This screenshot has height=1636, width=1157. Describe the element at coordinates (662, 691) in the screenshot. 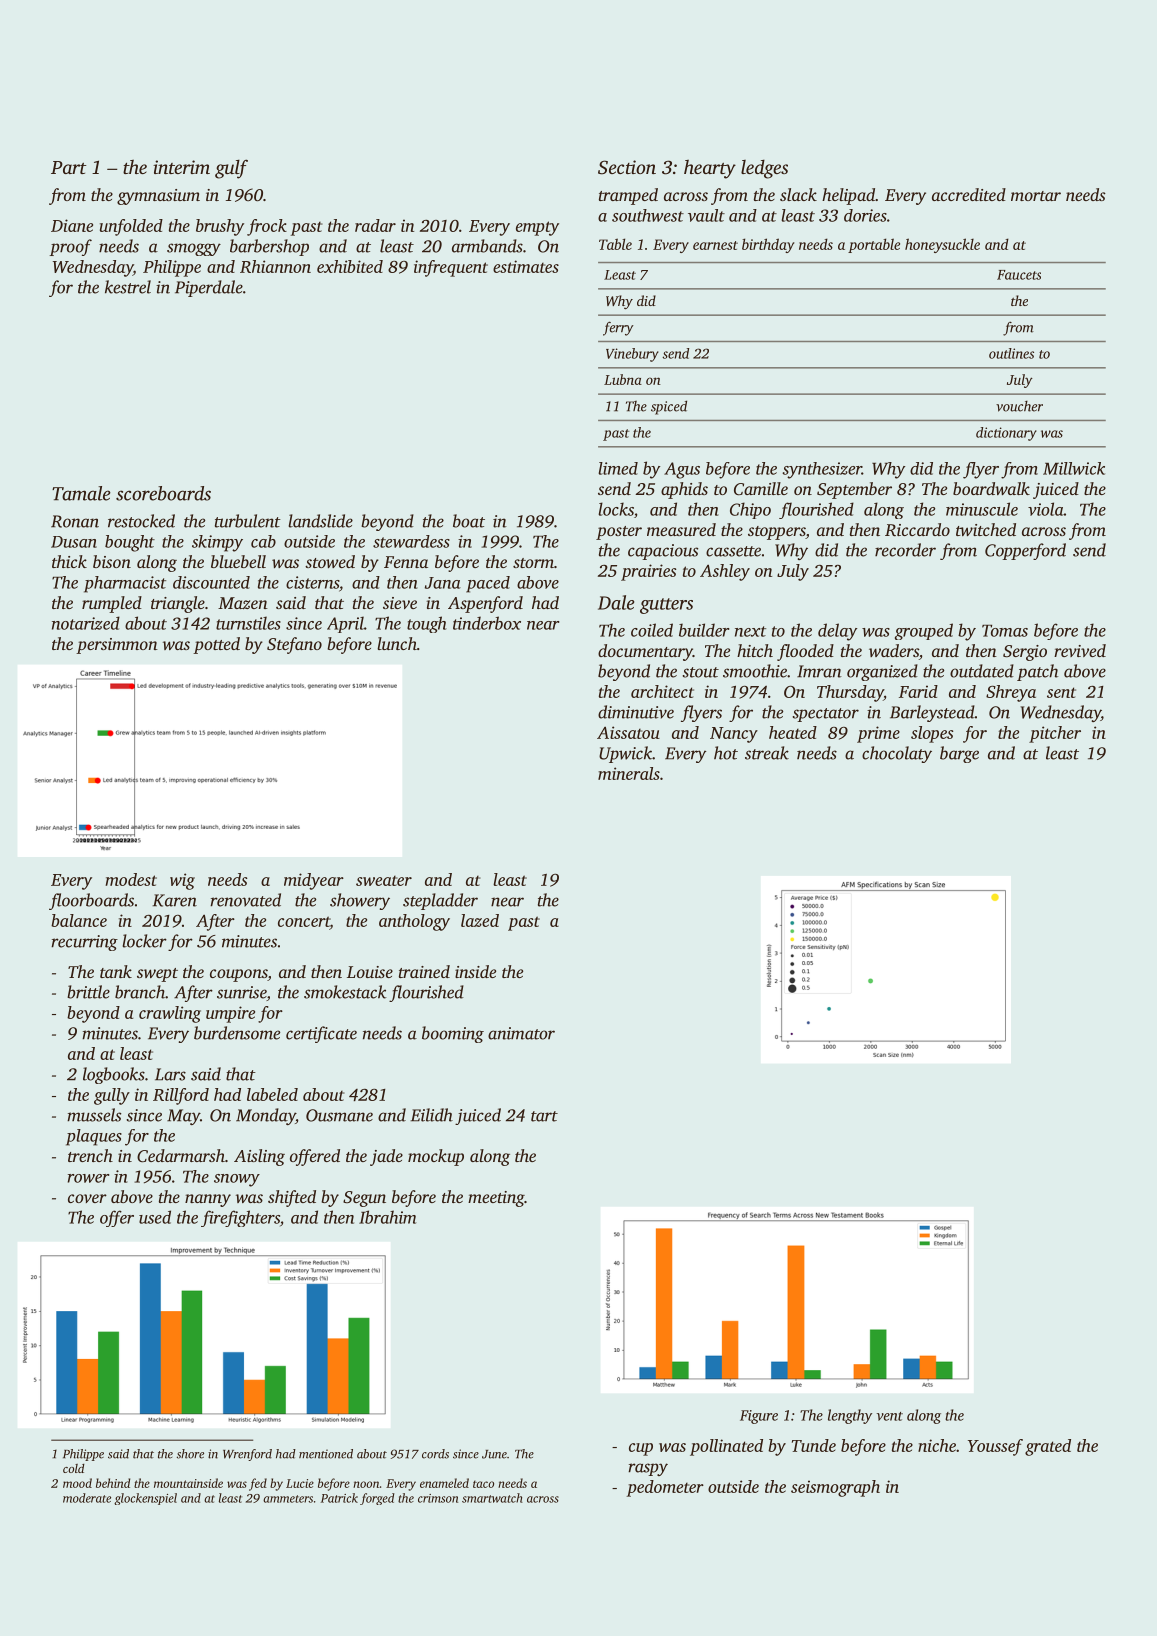

I see `architect` at that location.
